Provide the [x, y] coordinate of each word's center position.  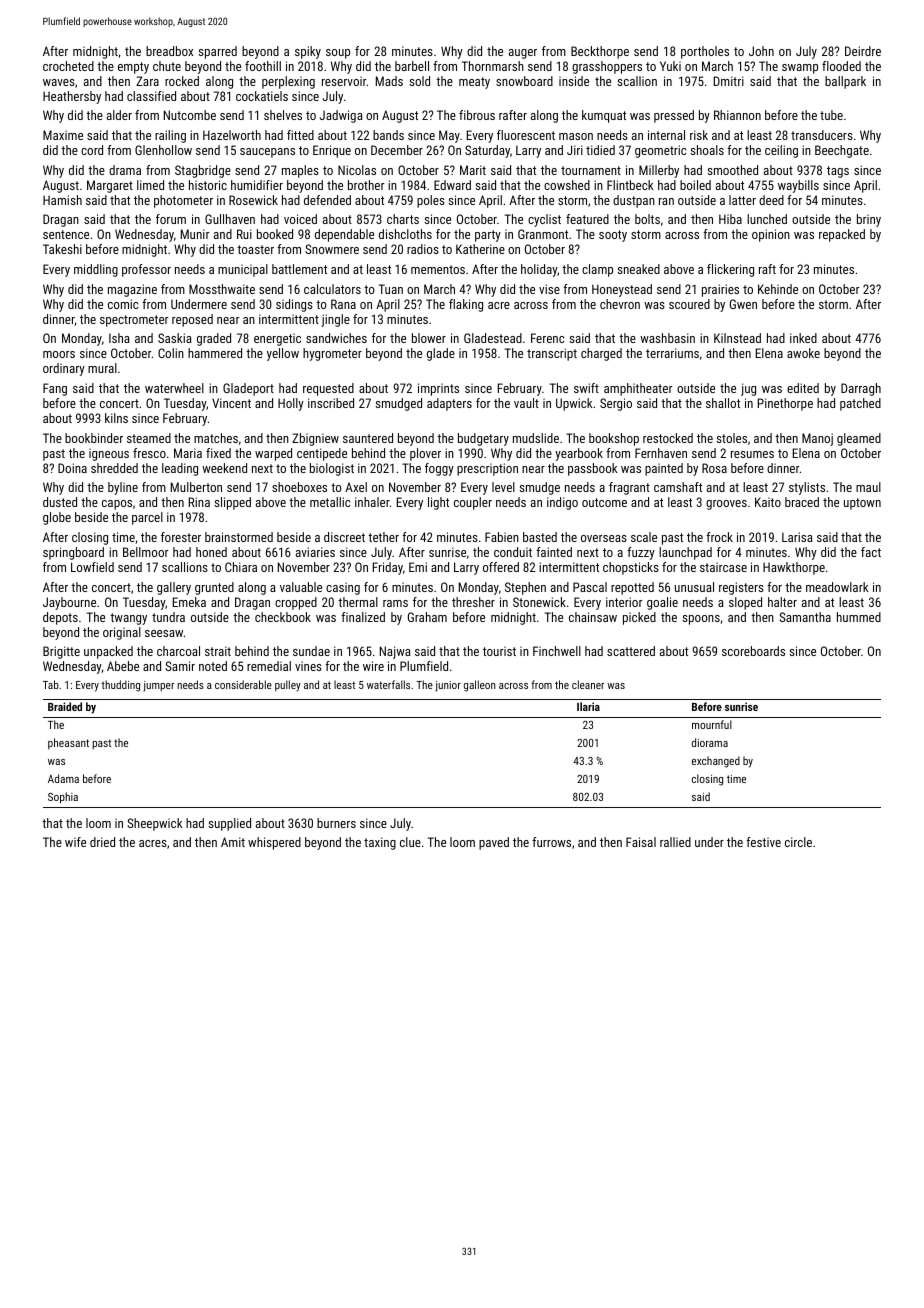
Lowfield [92, 567]
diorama [710, 742]
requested [328, 389]
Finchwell [557, 651]
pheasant [68, 743]
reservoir [344, 81]
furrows [551, 842]
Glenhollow [163, 150]
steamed [149, 438]
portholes [705, 52]
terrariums [672, 353]
